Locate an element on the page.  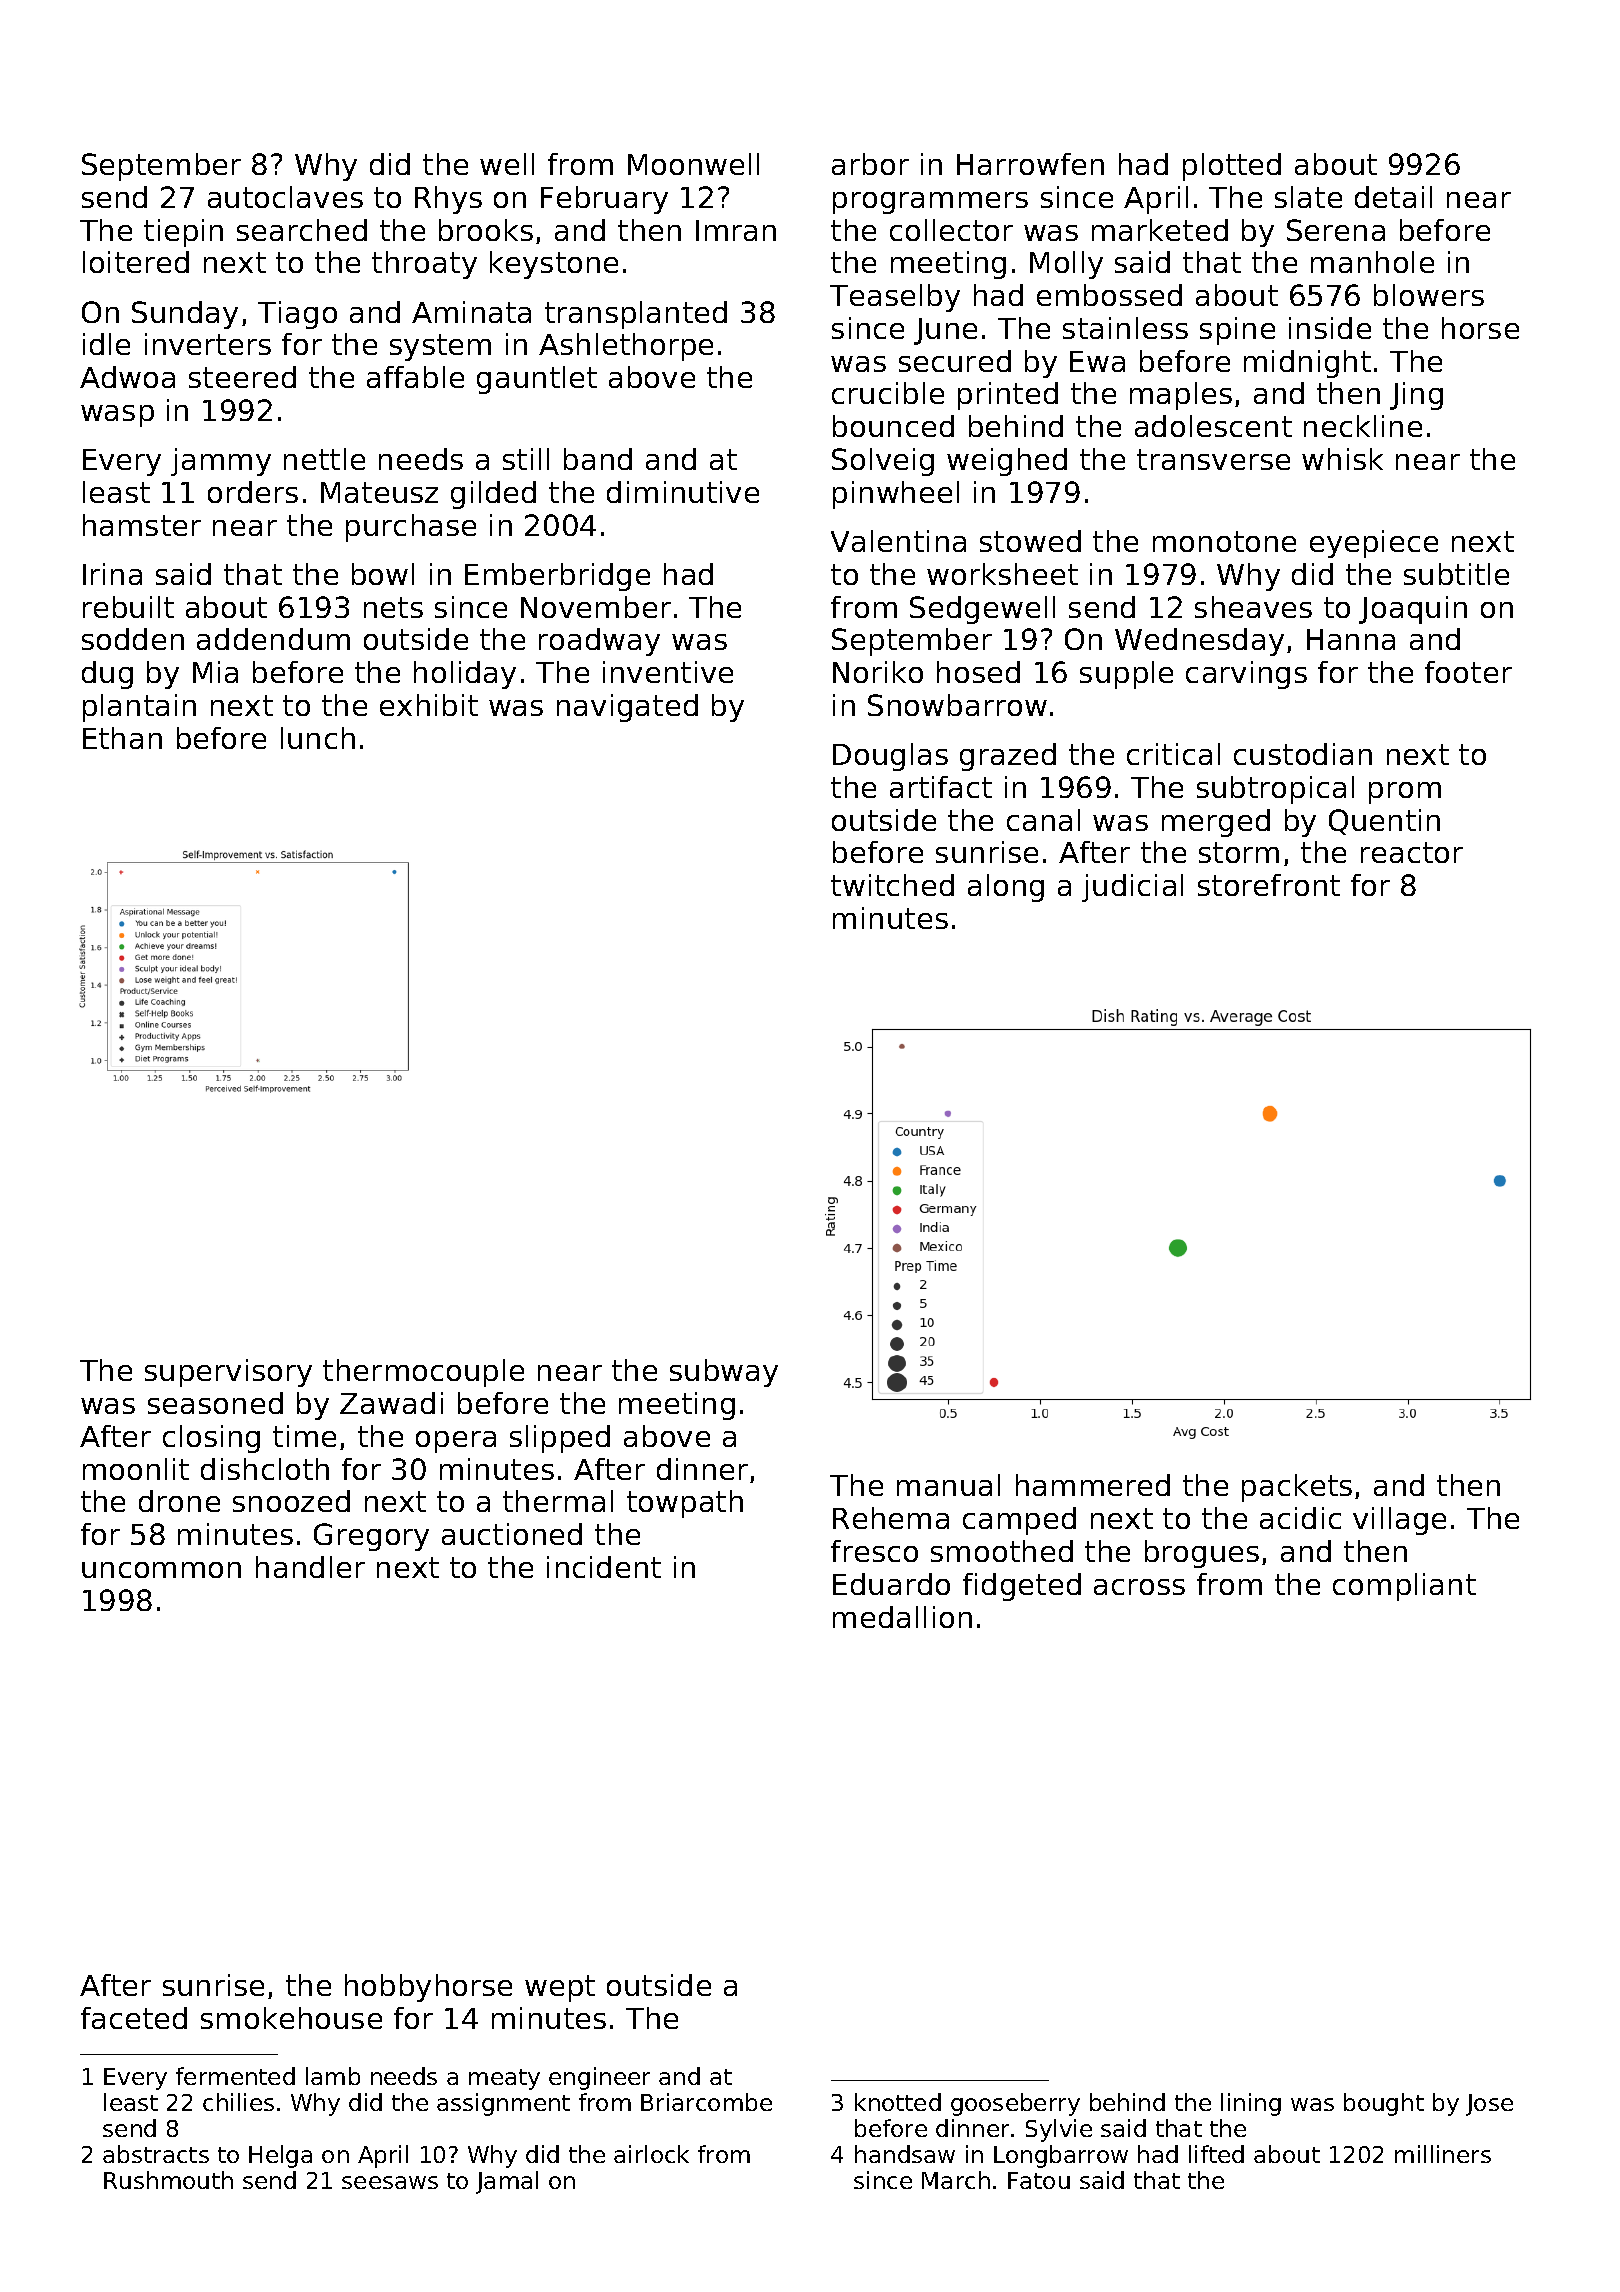
whisk is located at coordinates (1342, 459).
